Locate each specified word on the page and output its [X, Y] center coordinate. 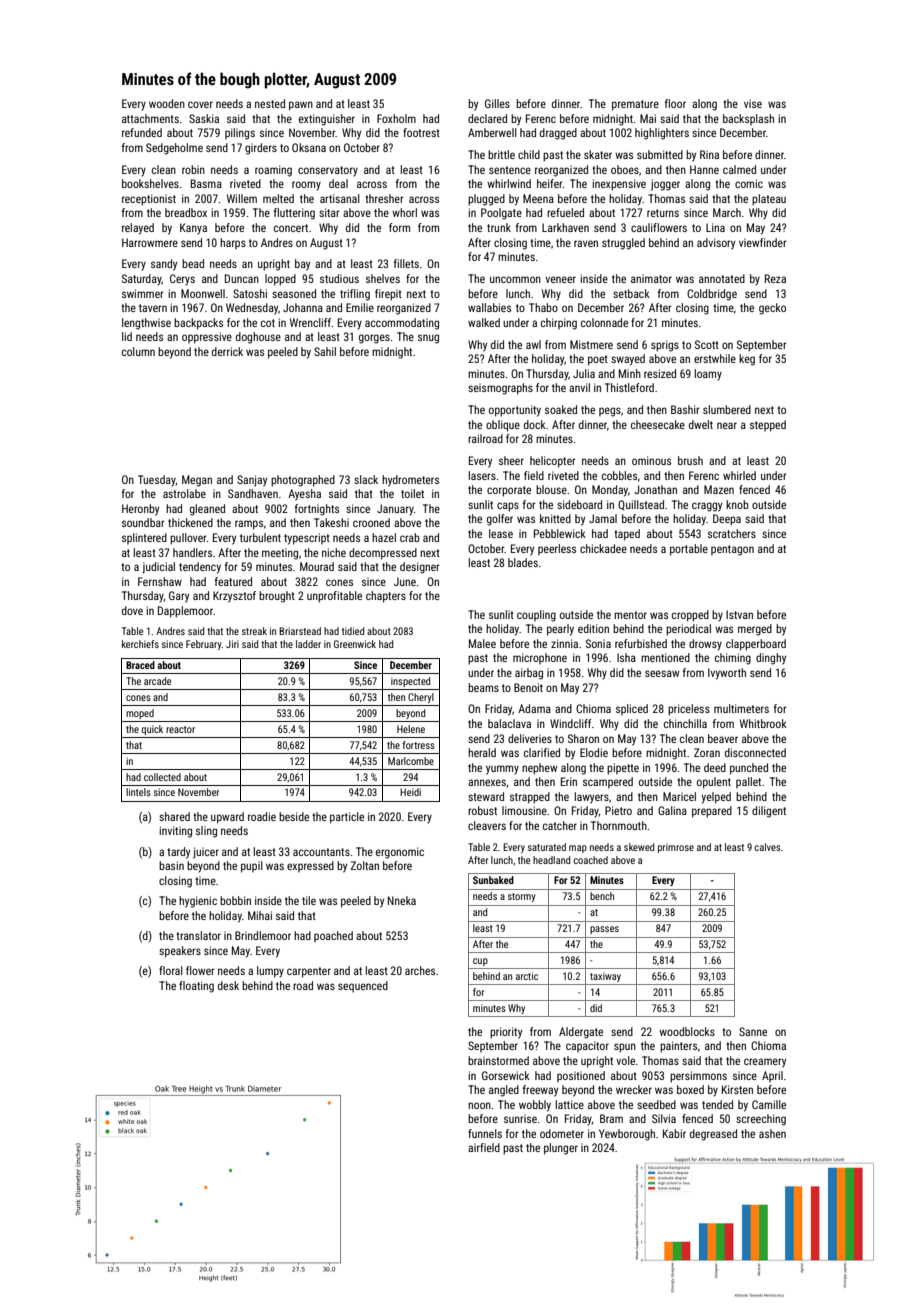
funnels [485, 1133]
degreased [713, 1135]
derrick [227, 351]
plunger [561, 1149]
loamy [708, 375]
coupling [536, 616]
